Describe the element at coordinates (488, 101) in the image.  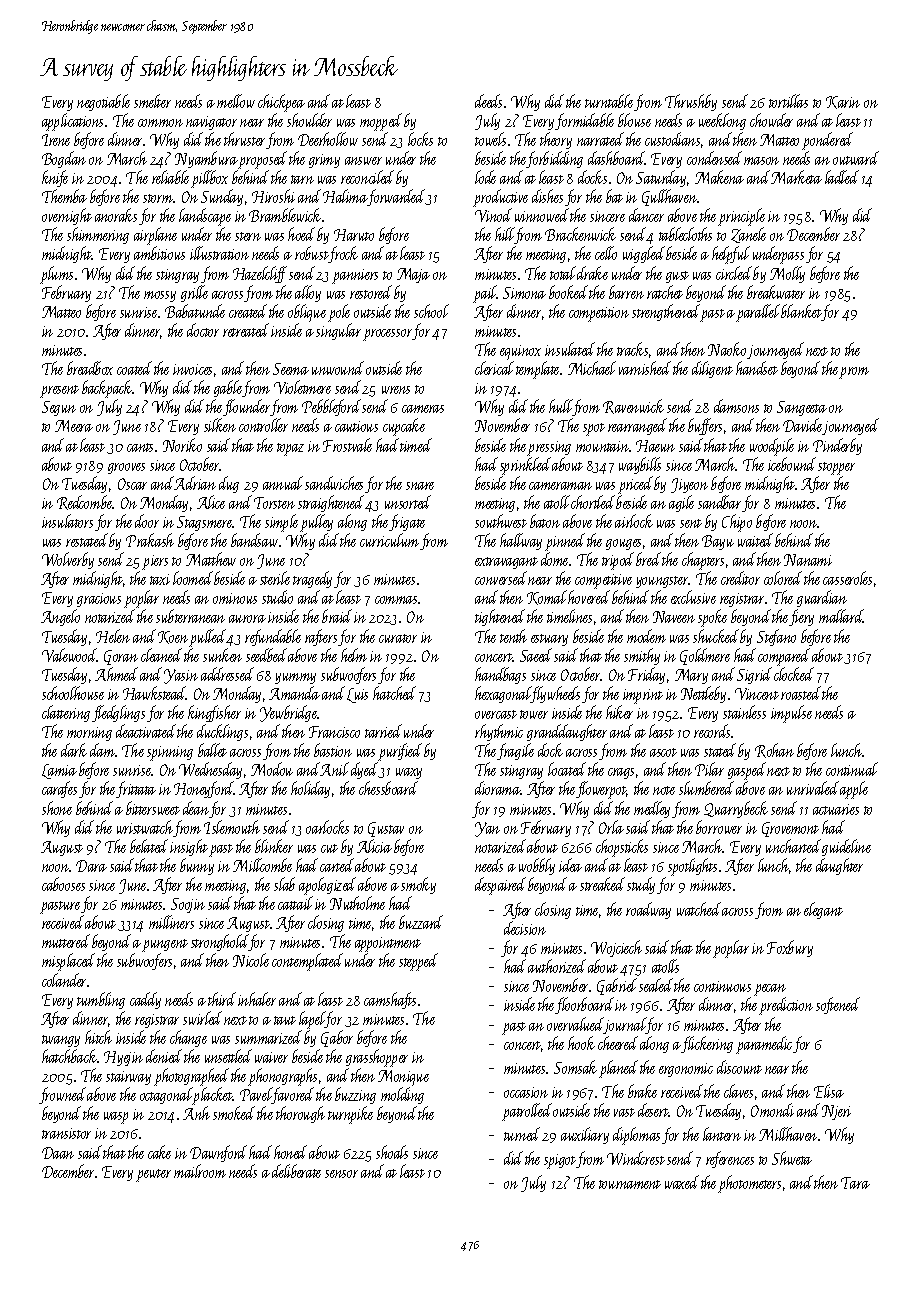
I see `deeds` at that location.
